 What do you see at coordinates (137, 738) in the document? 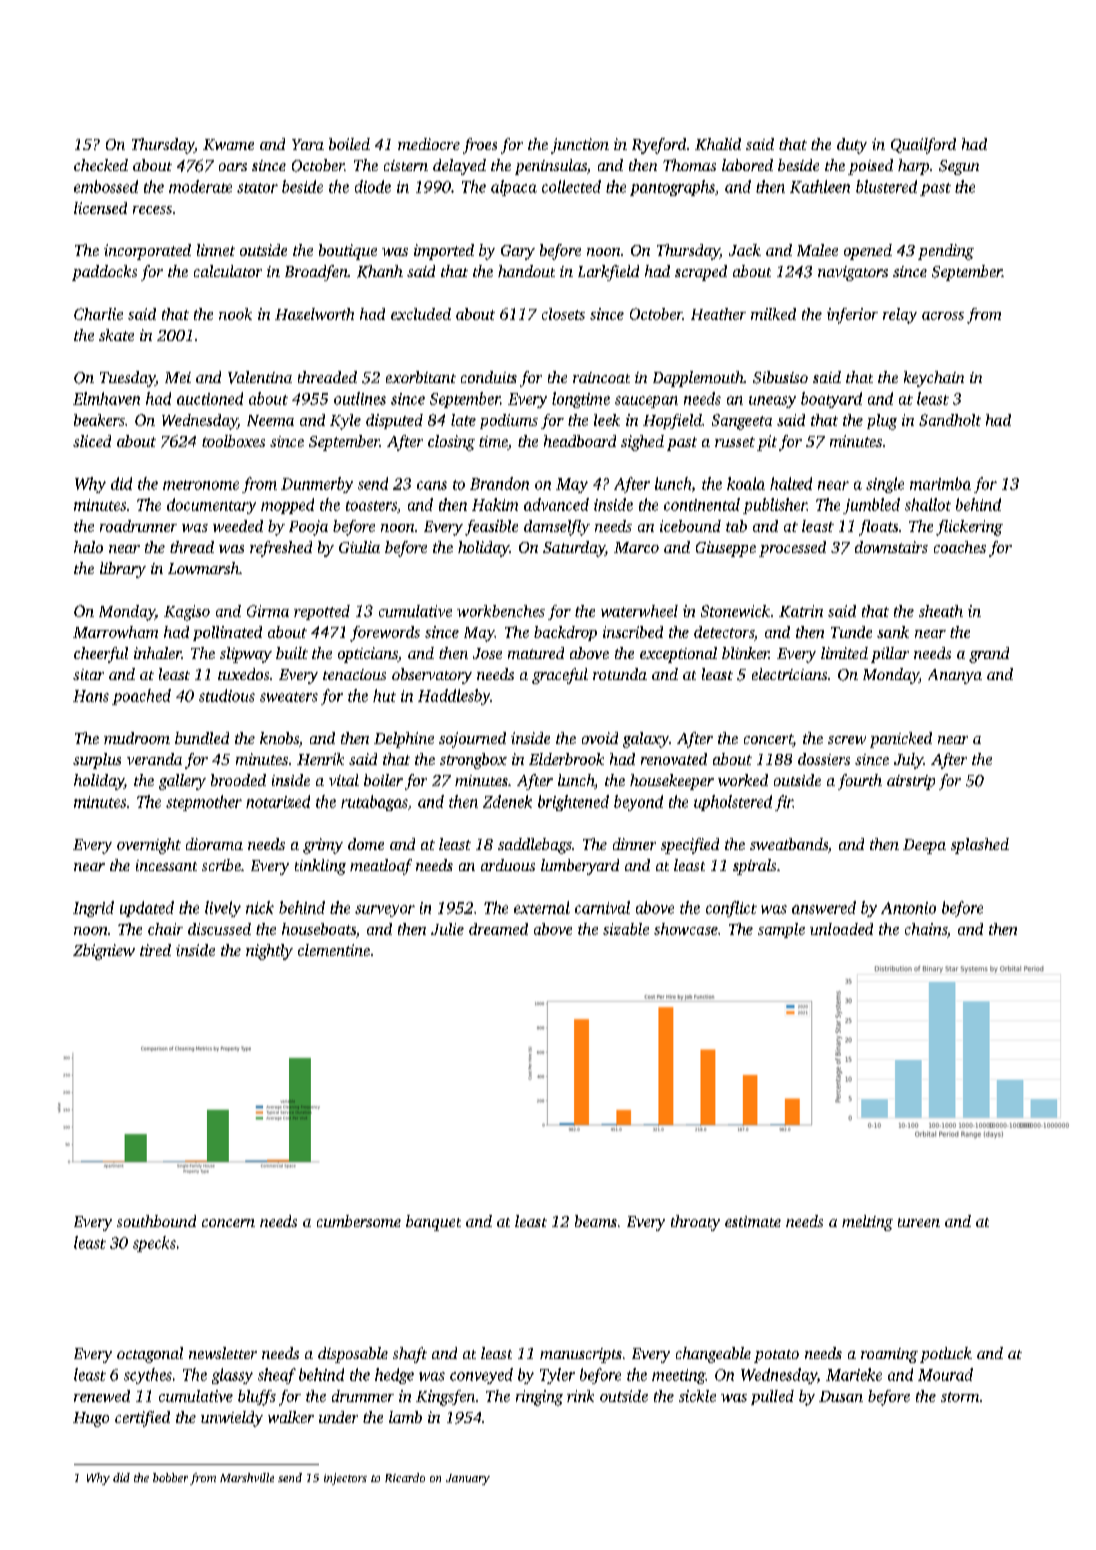
I see `mudroom` at bounding box center [137, 738].
